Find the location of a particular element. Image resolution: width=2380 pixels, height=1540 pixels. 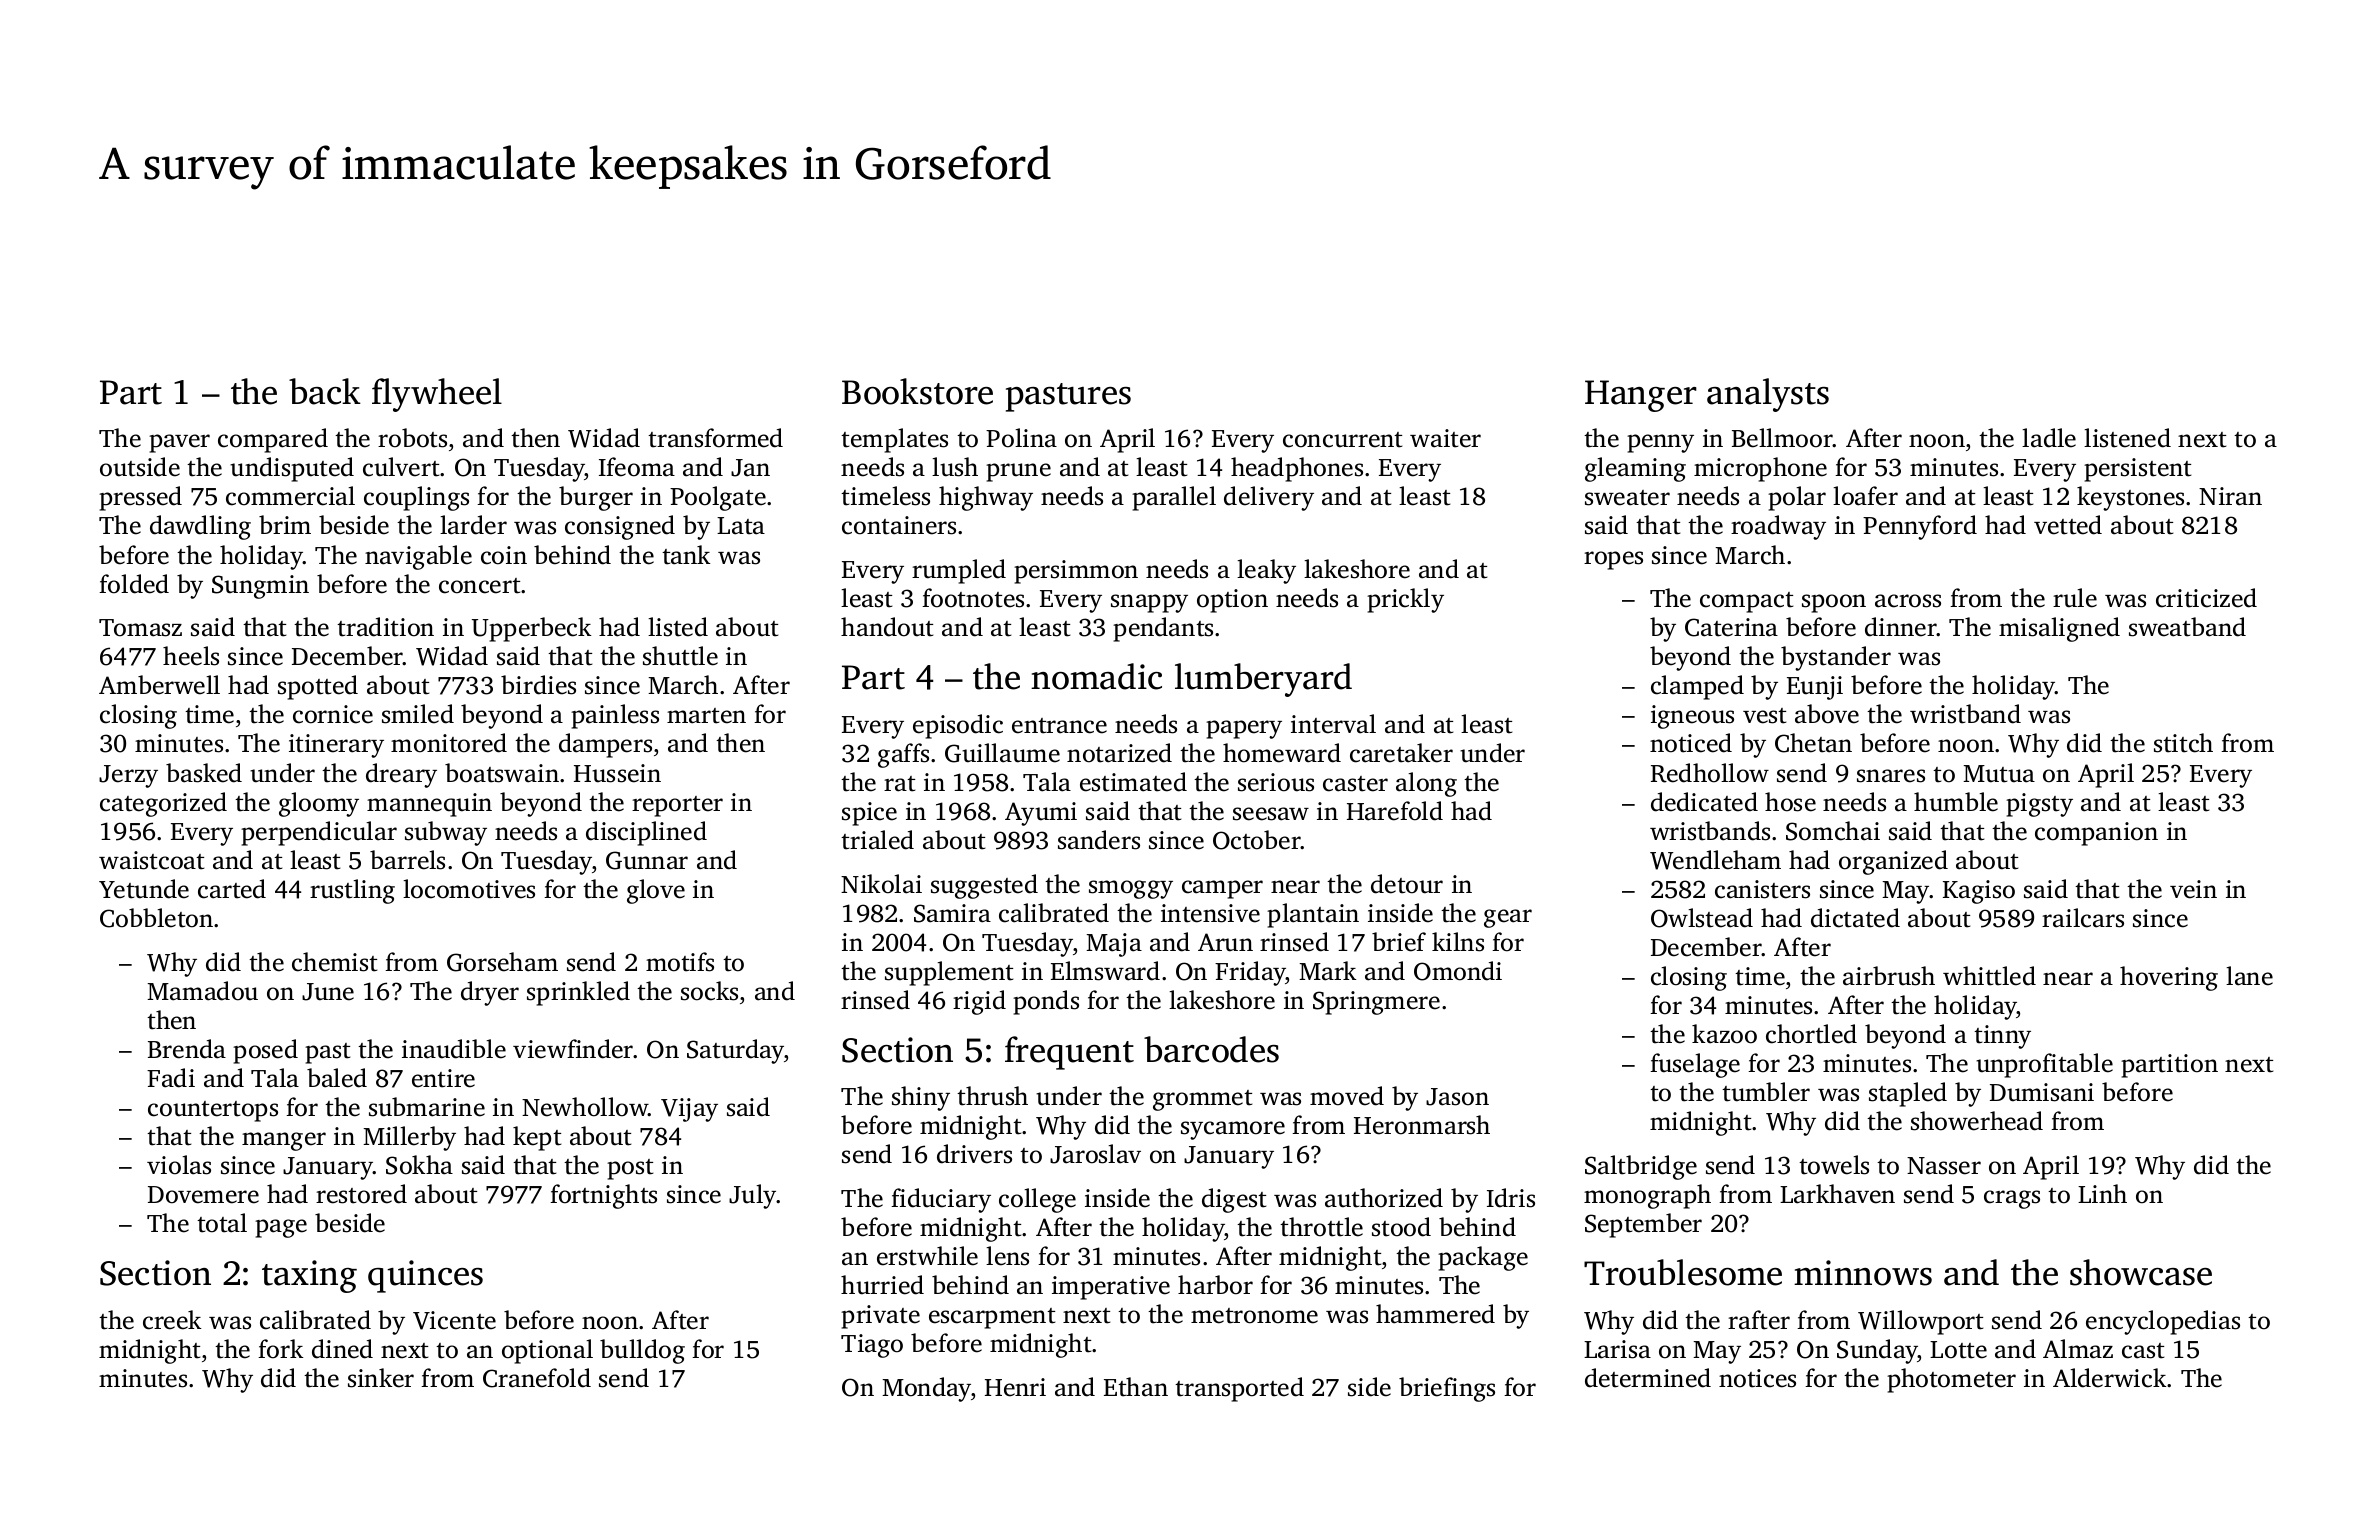

Vicente is located at coordinates (454, 1320).
